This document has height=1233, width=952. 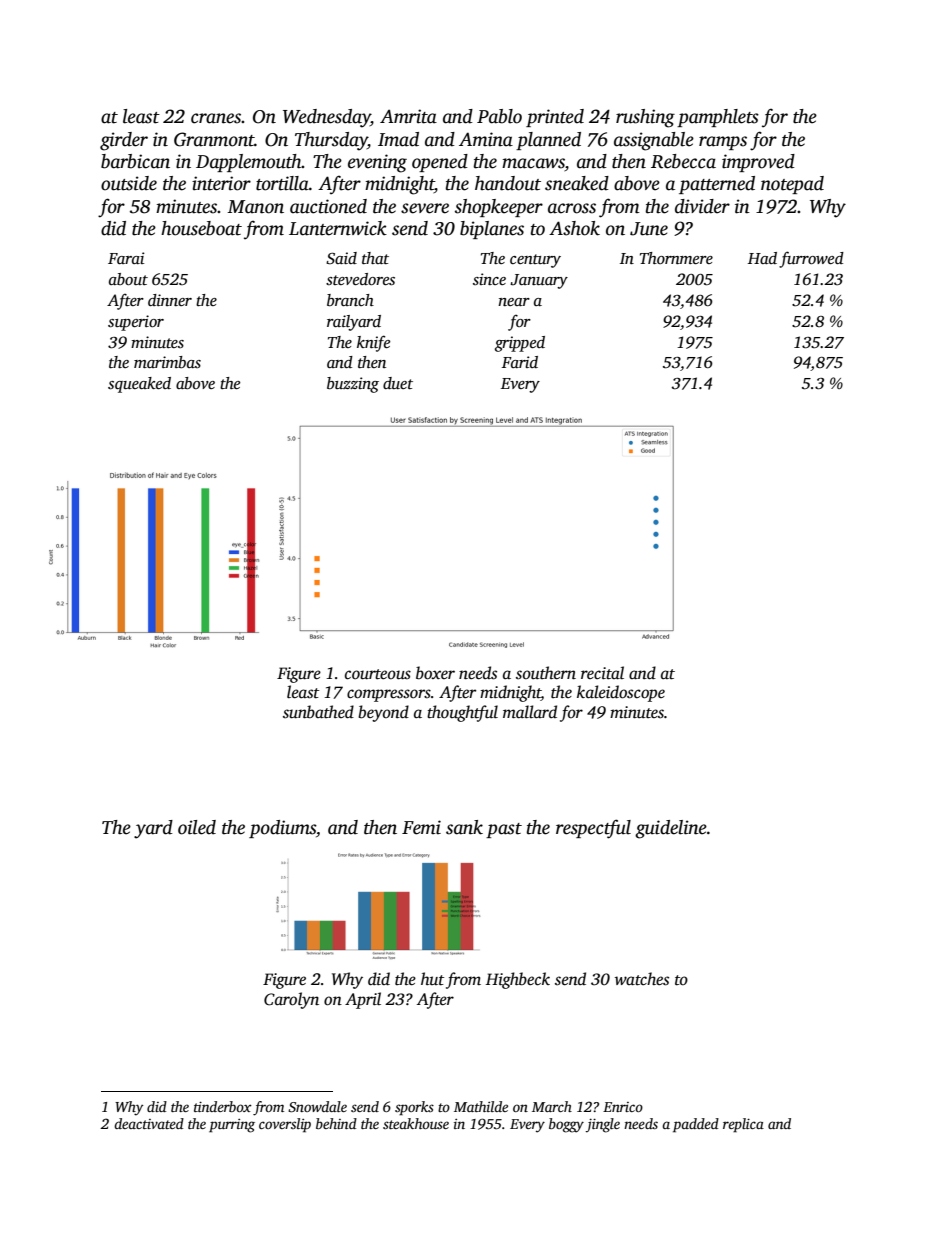 What do you see at coordinates (520, 362) in the document?
I see `Farid` at bounding box center [520, 362].
